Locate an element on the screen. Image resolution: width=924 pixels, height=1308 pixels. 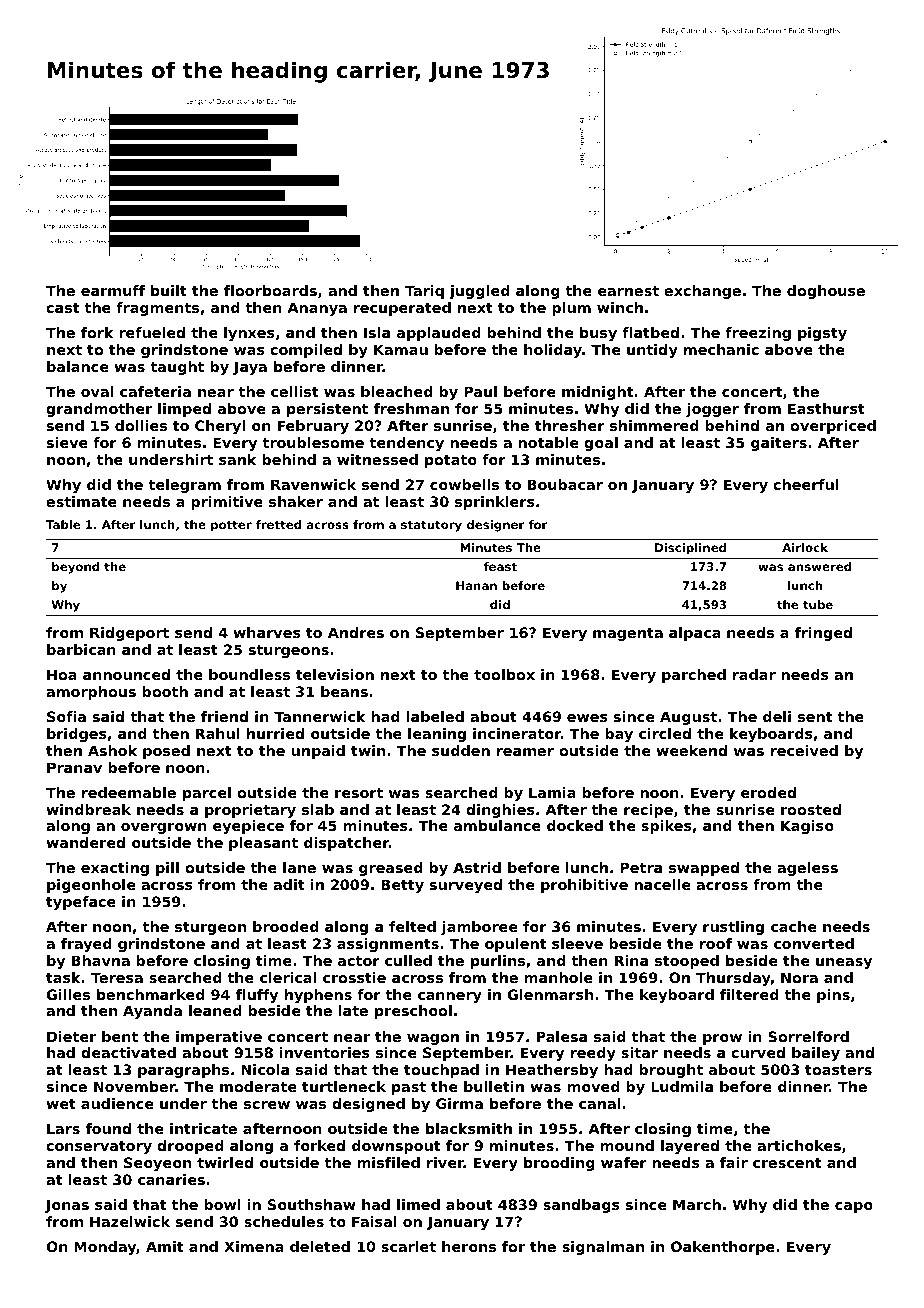
received is located at coordinates (804, 750).
